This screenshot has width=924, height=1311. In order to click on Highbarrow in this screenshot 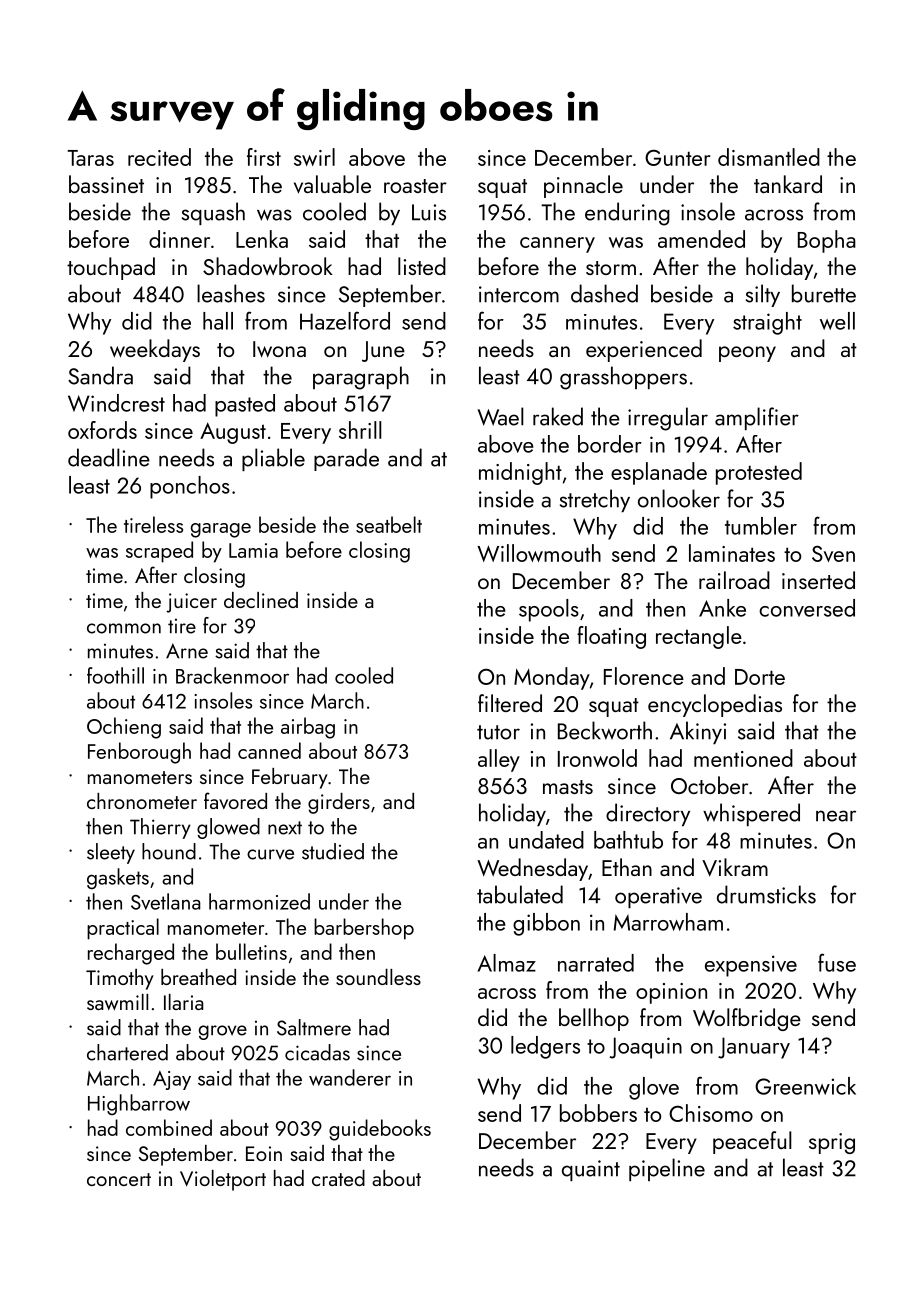, I will do `click(139, 1104)`.
